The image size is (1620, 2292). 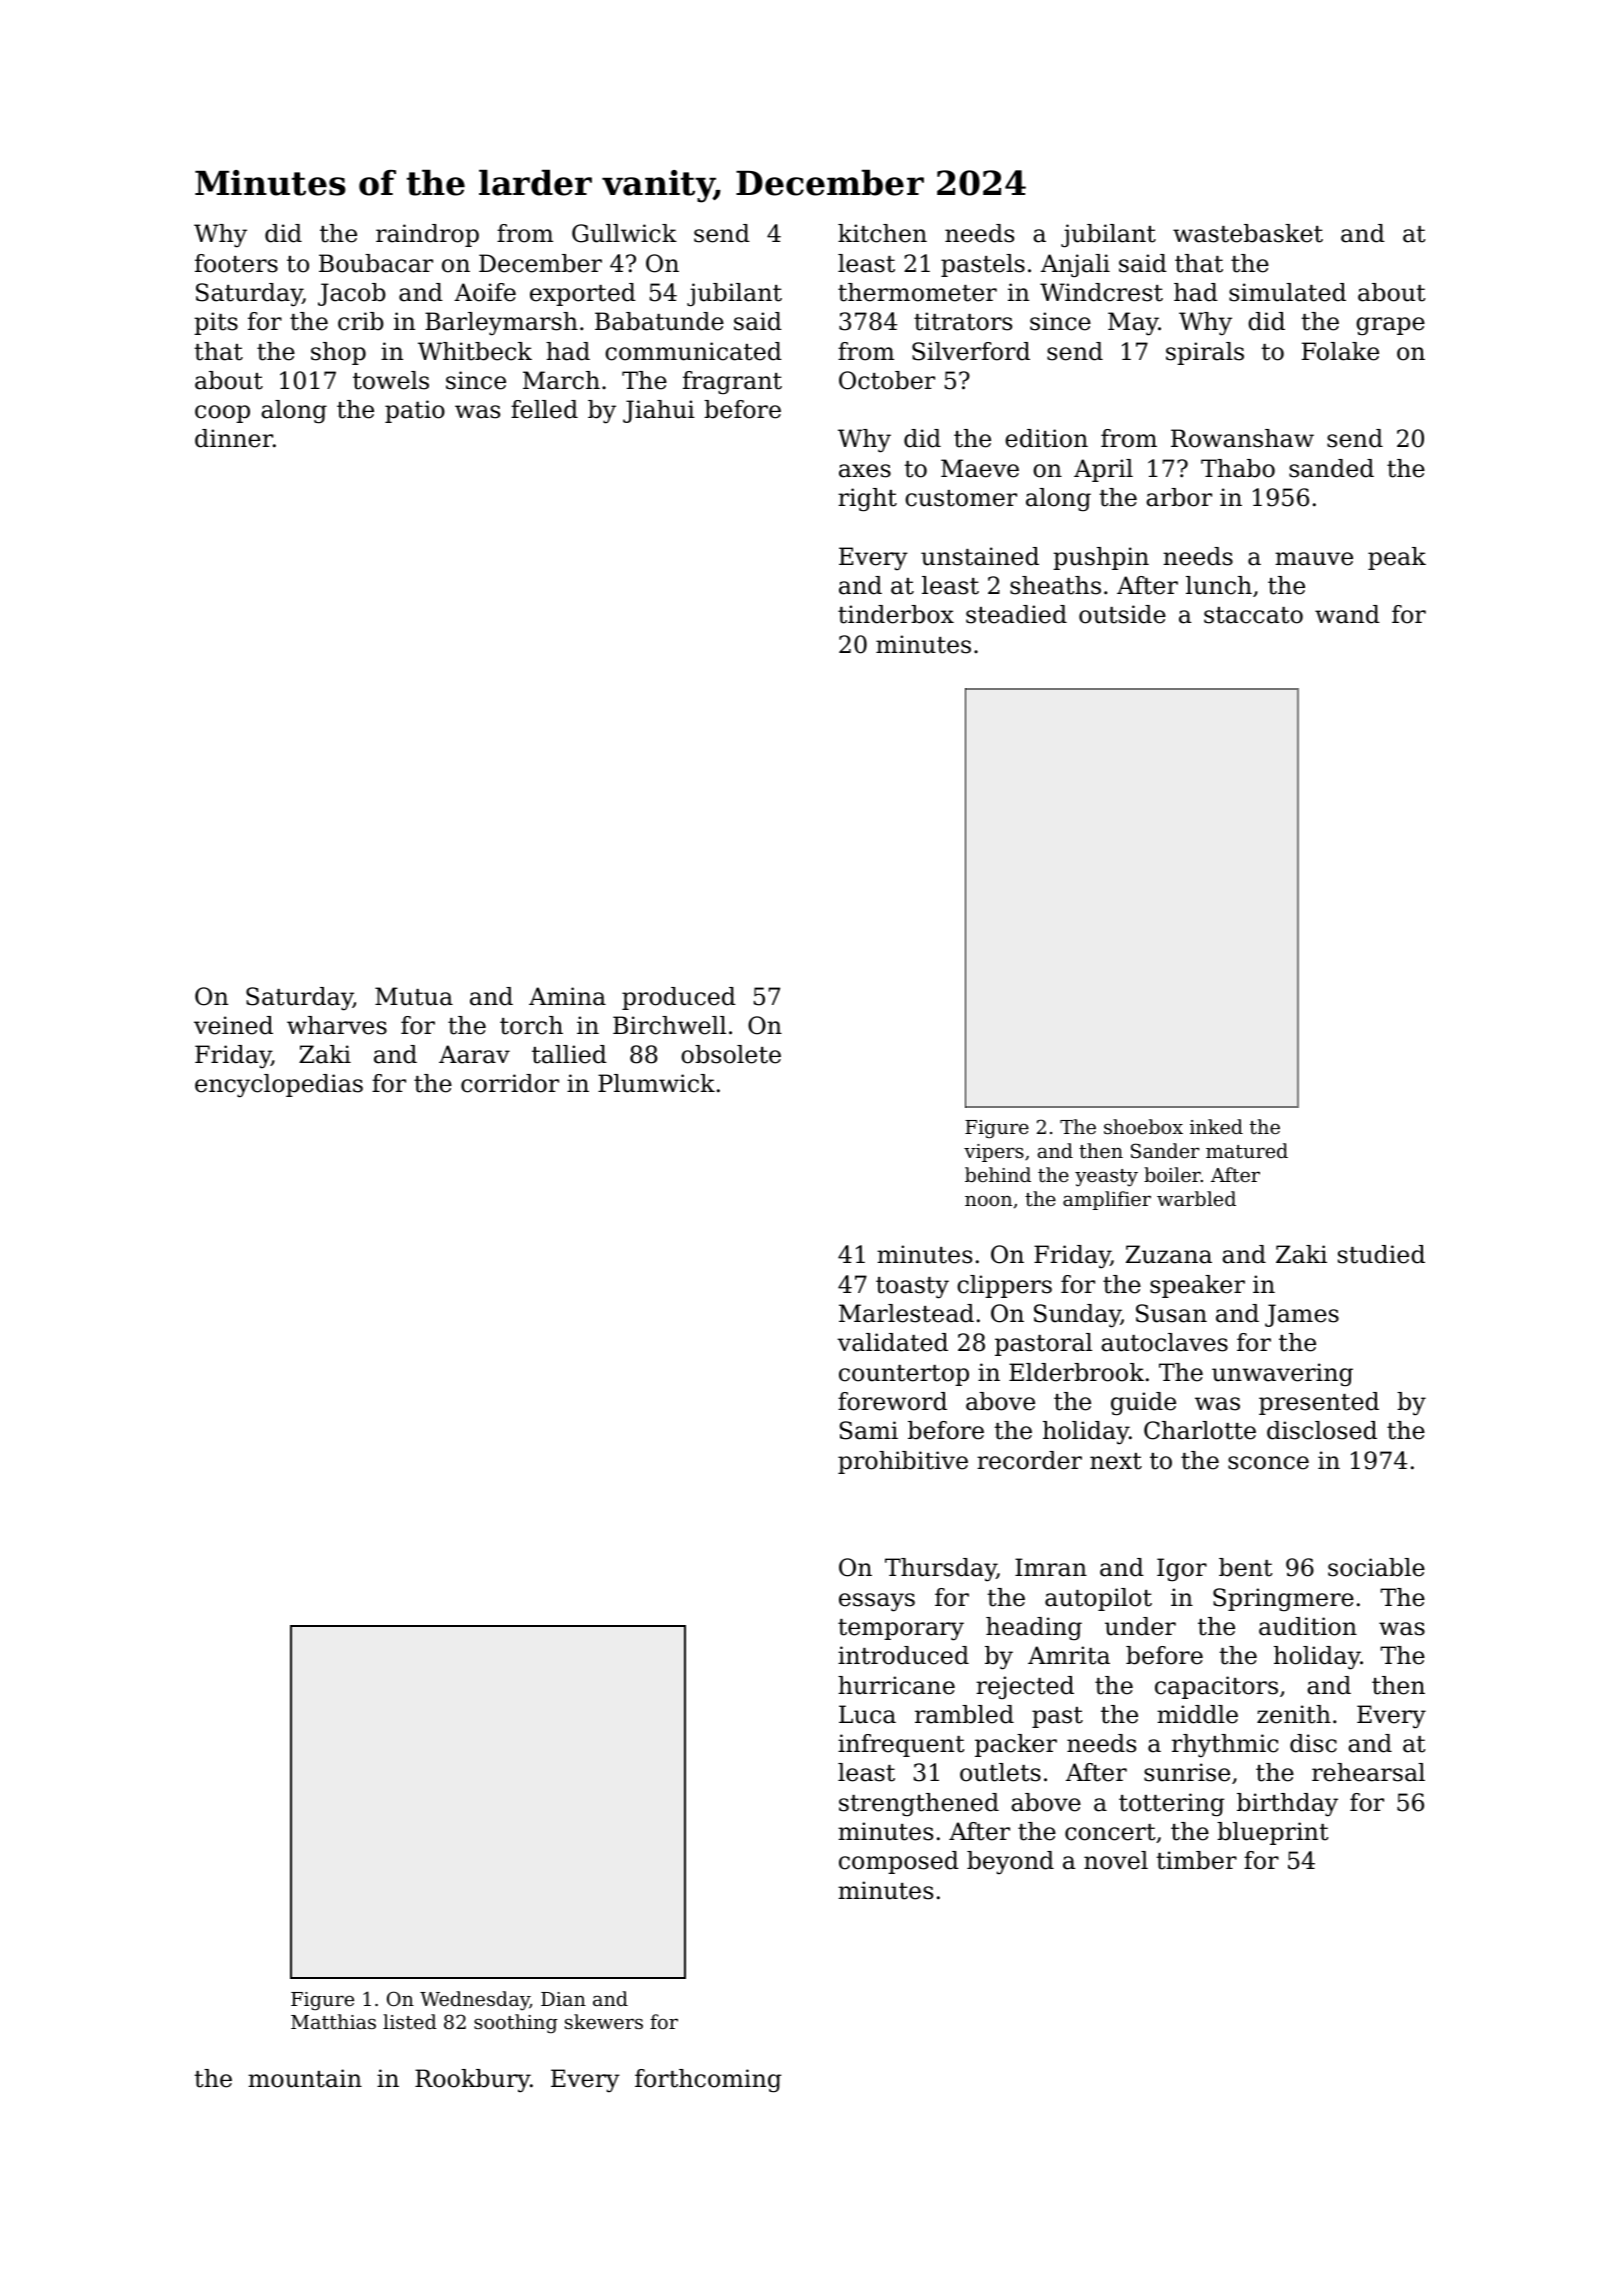 What do you see at coordinates (234, 438) in the screenshot?
I see `dinner` at bounding box center [234, 438].
